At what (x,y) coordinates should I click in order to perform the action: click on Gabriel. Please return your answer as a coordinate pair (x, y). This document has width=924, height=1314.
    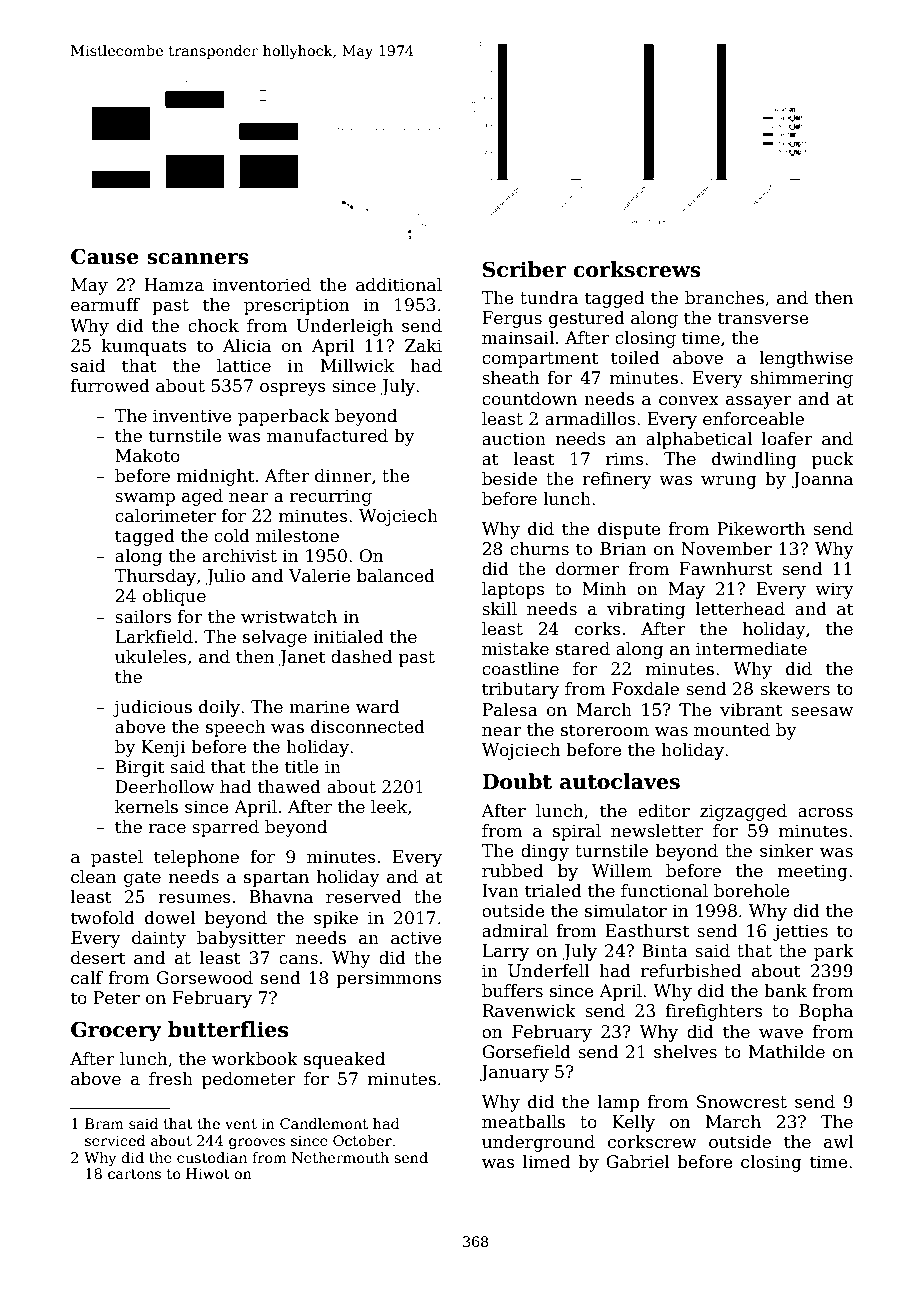
    Looking at the image, I should click on (638, 1162).
